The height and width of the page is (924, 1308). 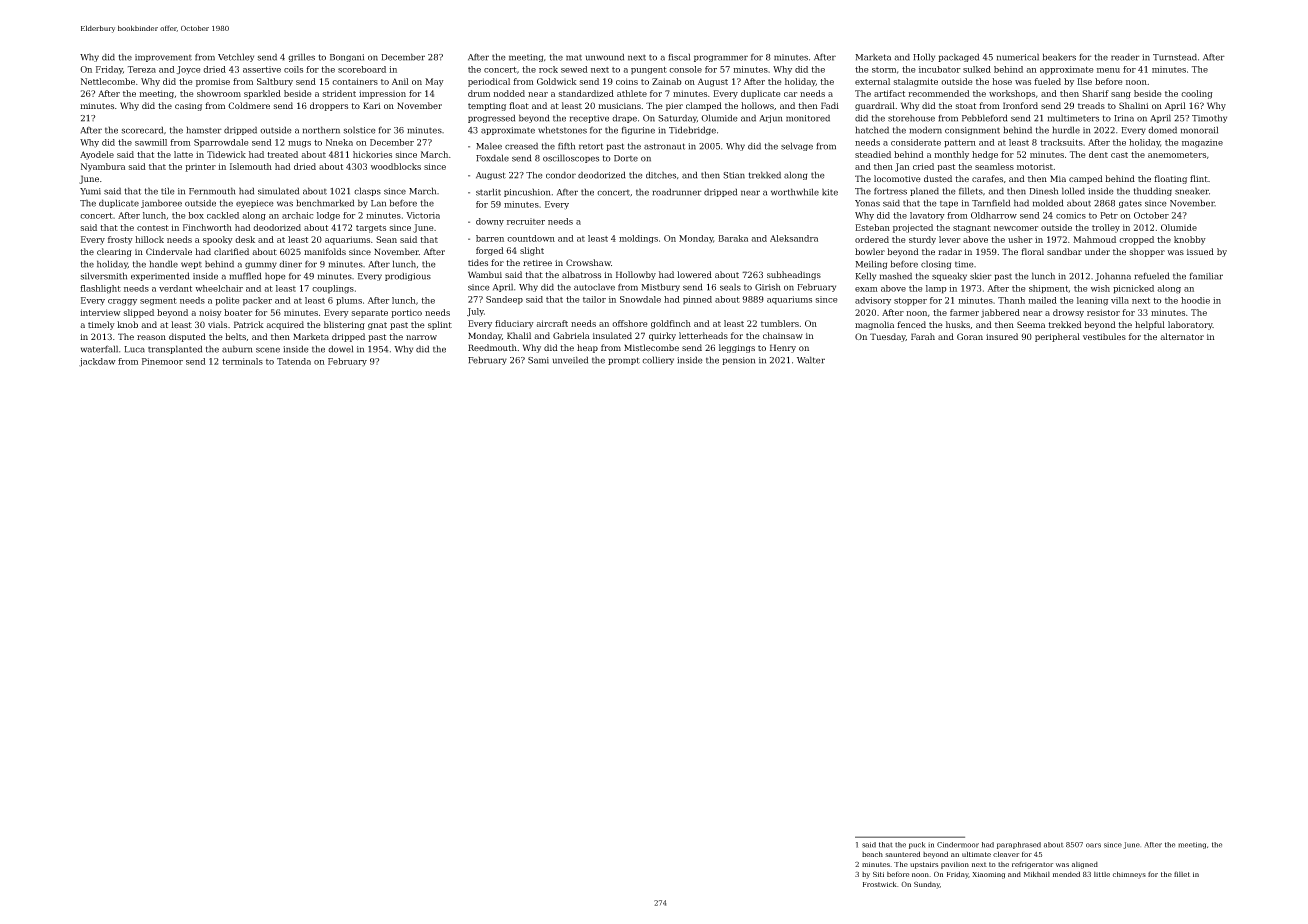 I want to click on clearing, so click(x=114, y=252).
